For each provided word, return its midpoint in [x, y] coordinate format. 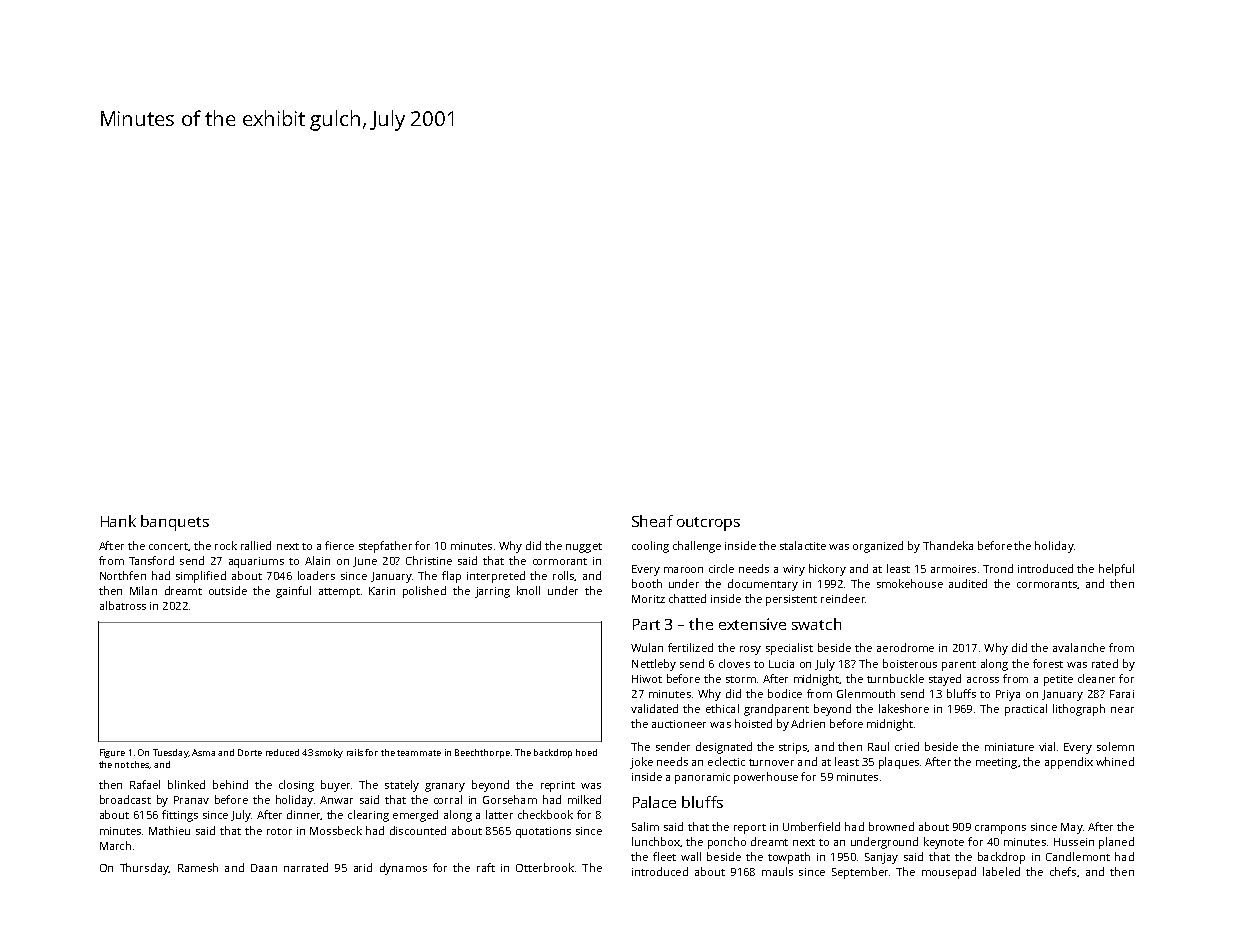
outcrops [708, 524]
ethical [722, 708]
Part [646, 624]
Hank [118, 521]
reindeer [843, 598]
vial [1047, 746]
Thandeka [948, 545]
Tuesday [170, 753]
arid [363, 867]
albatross [123, 605]
